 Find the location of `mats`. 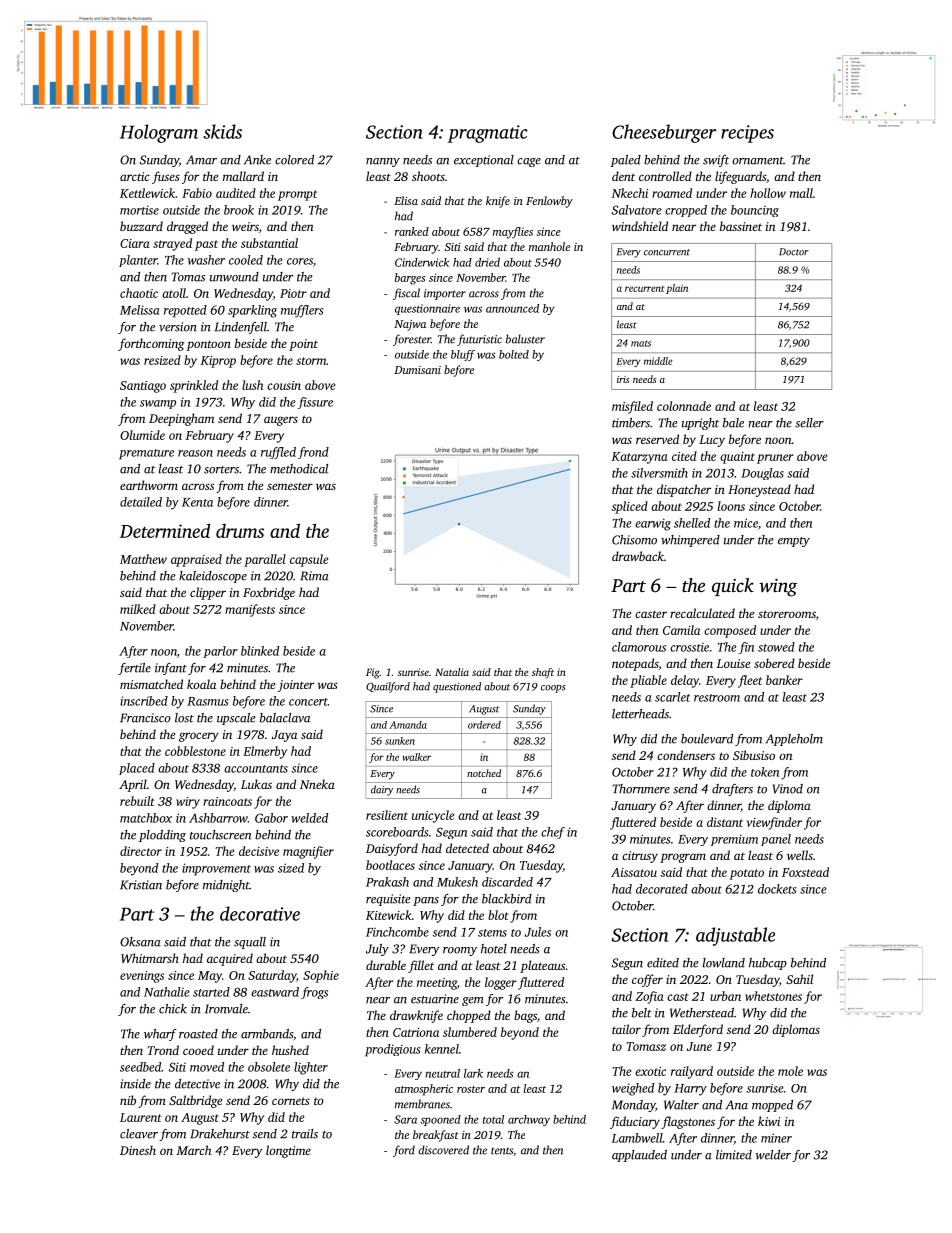

mats is located at coordinates (641, 343).
